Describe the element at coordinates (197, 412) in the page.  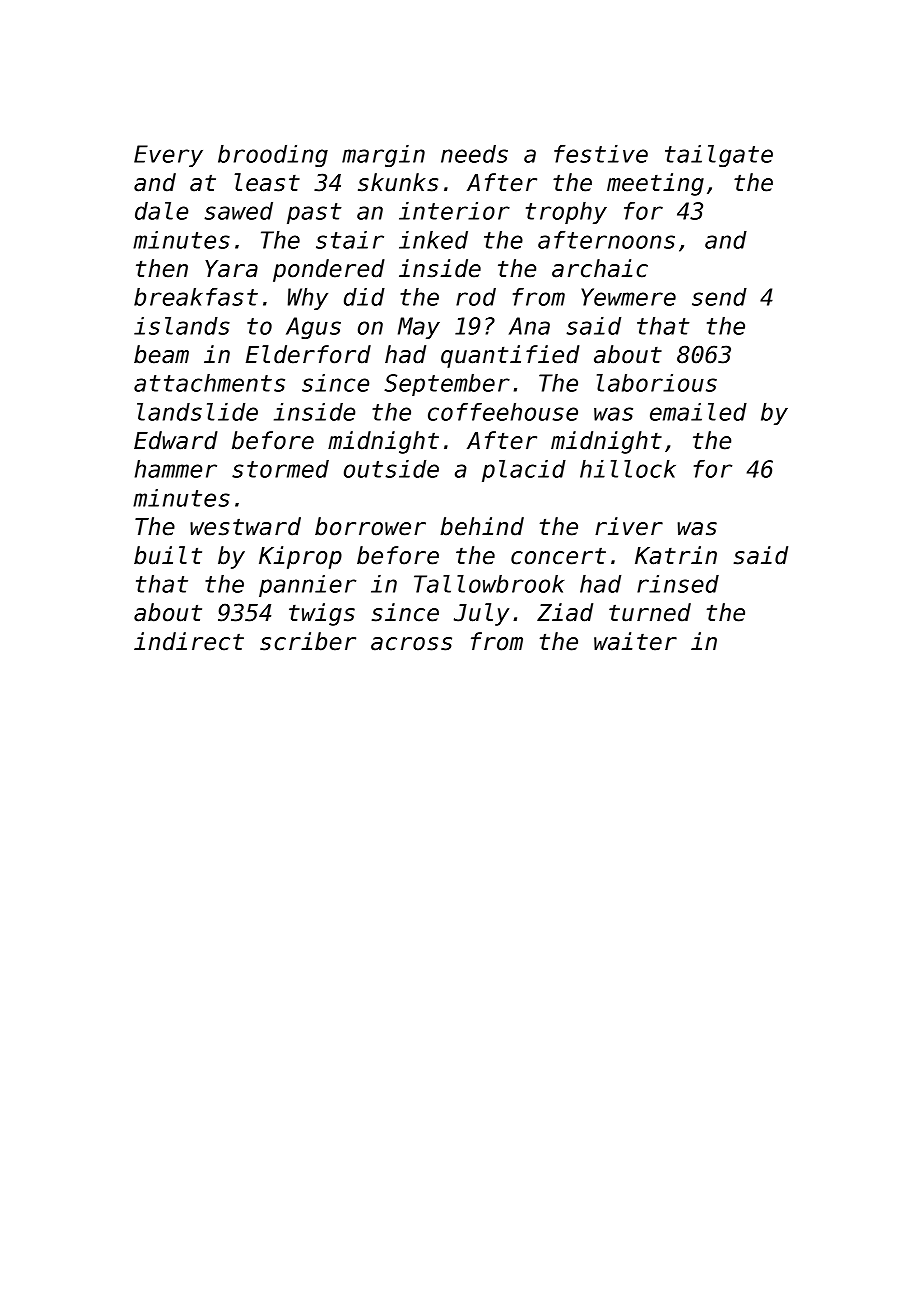
I see `landslide` at that location.
